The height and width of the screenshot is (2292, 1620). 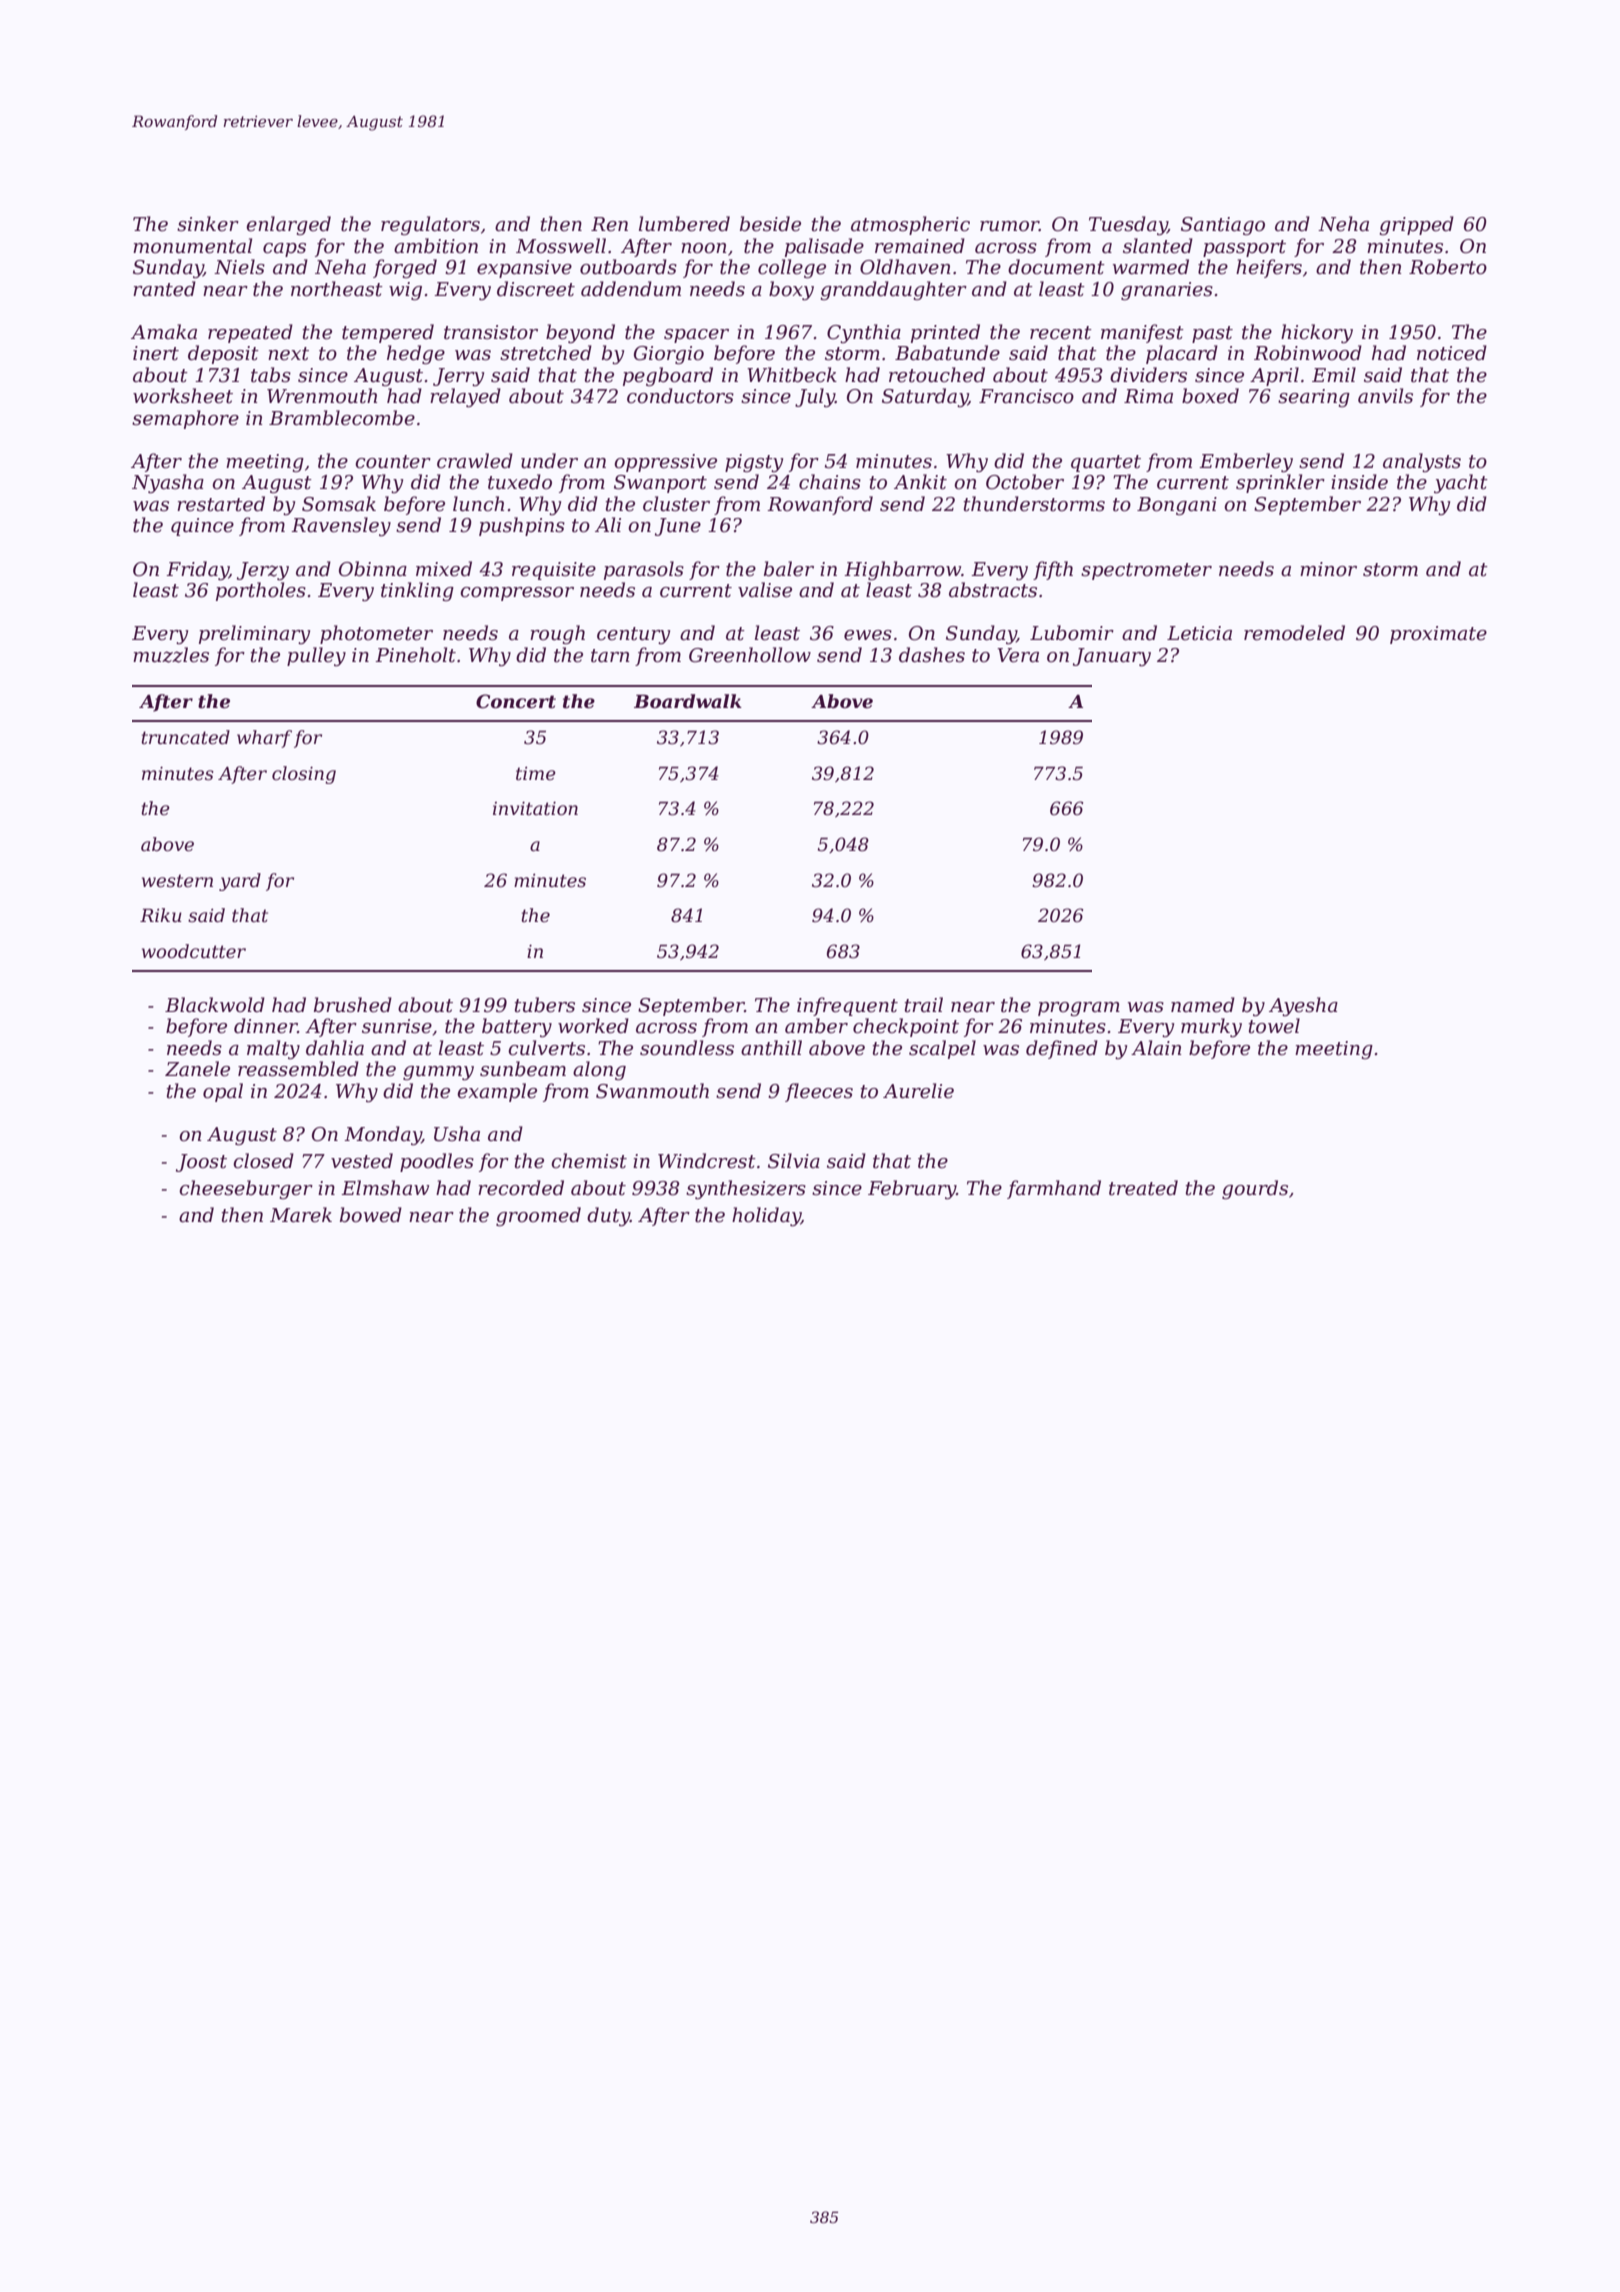 I want to click on woodcutter, so click(x=194, y=951).
